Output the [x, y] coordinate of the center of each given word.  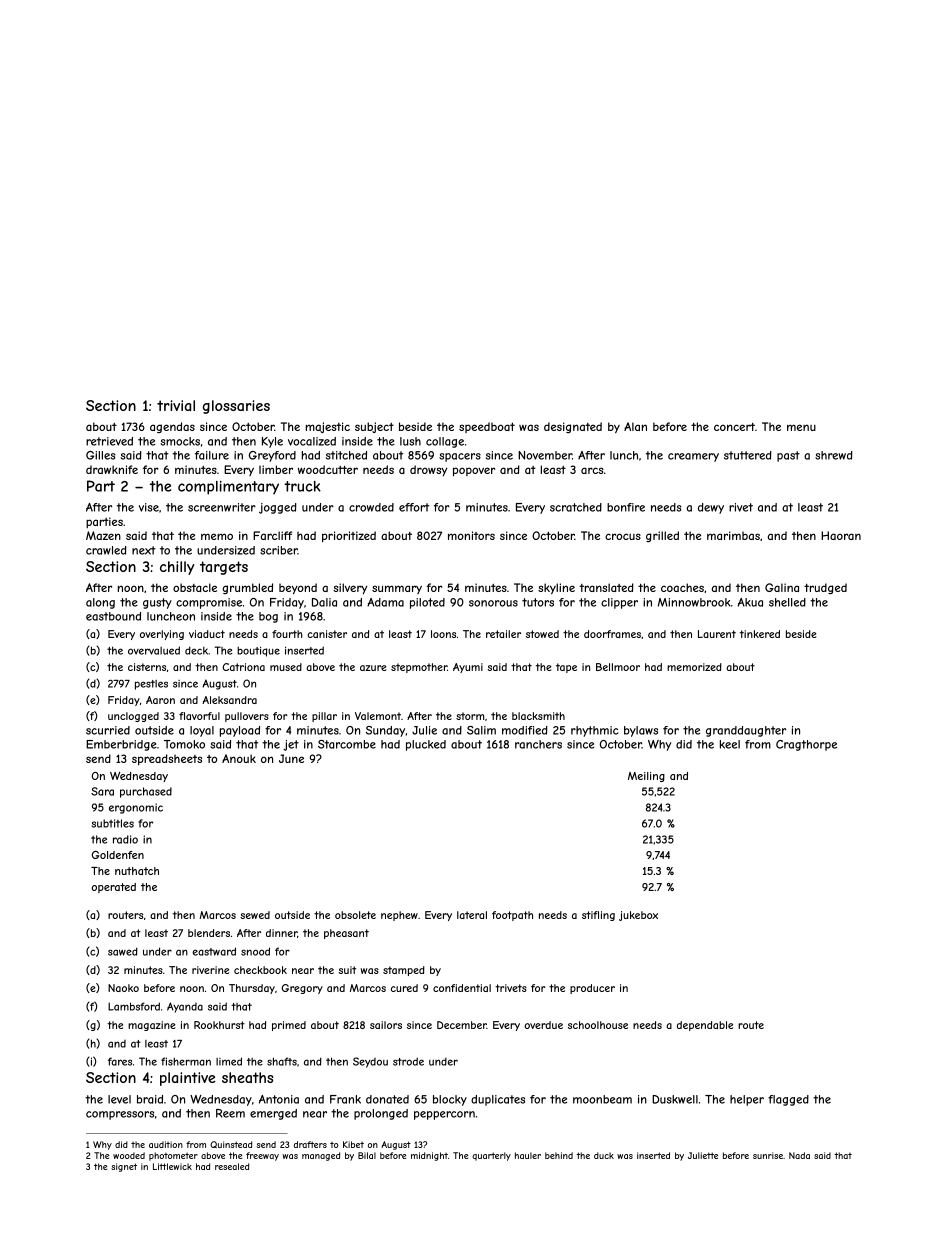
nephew [399, 916]
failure [212, 455]
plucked [426, 745]
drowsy [428, 470]
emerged [273, 1114]
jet [291, 745]
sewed [255, 915]
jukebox [638, 916]
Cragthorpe [806, 745]
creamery [693, 457]
